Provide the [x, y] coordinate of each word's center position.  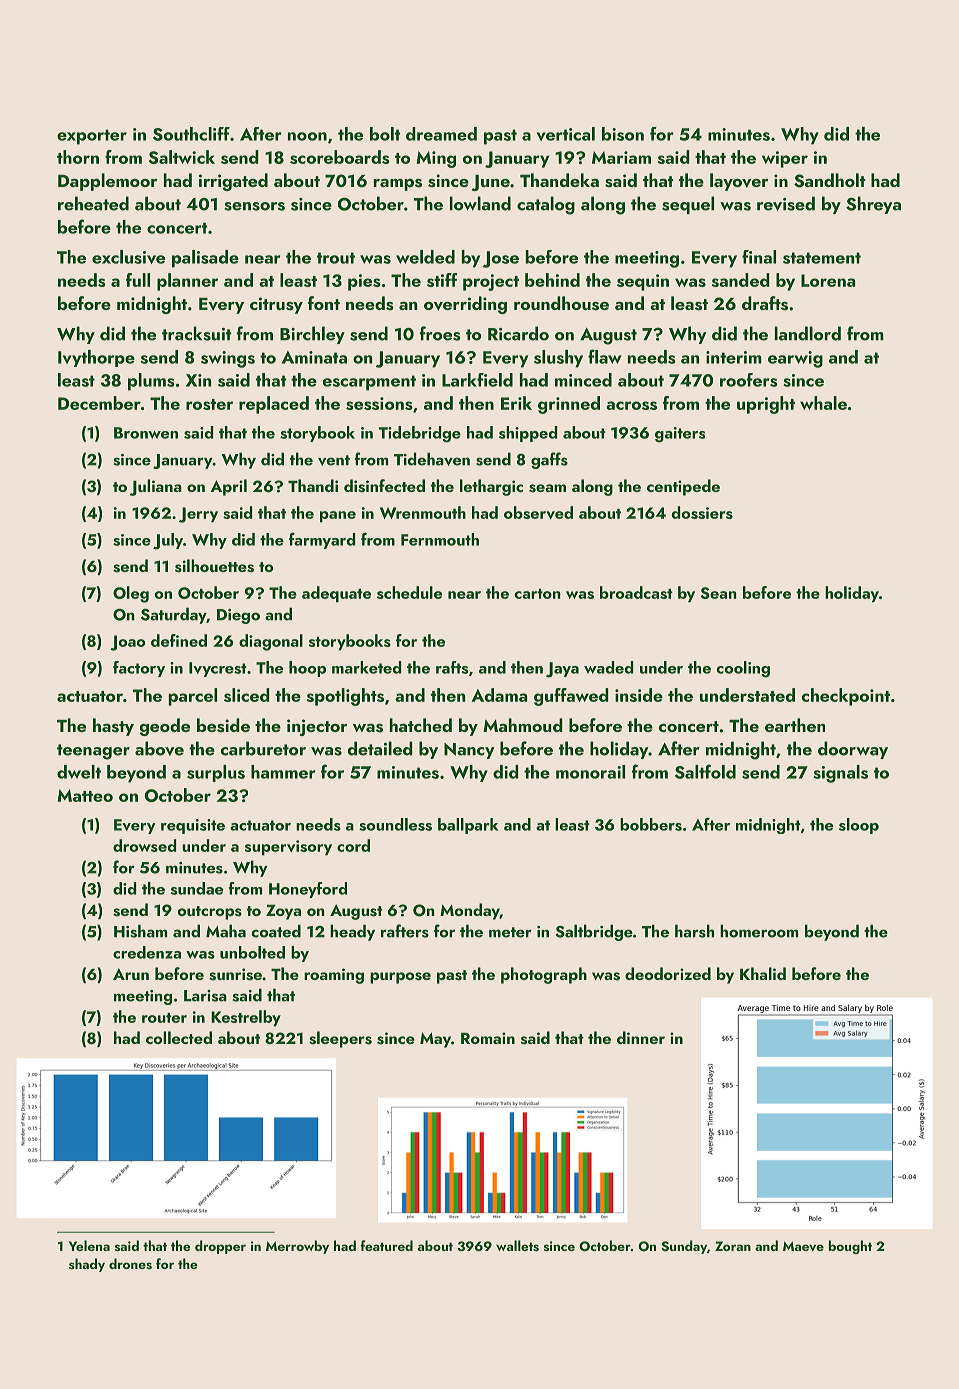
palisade [205, 259]
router [164, 1018]
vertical [566, 134]
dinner [641, 1037]
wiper [785, 159]
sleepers [340, 1039]
